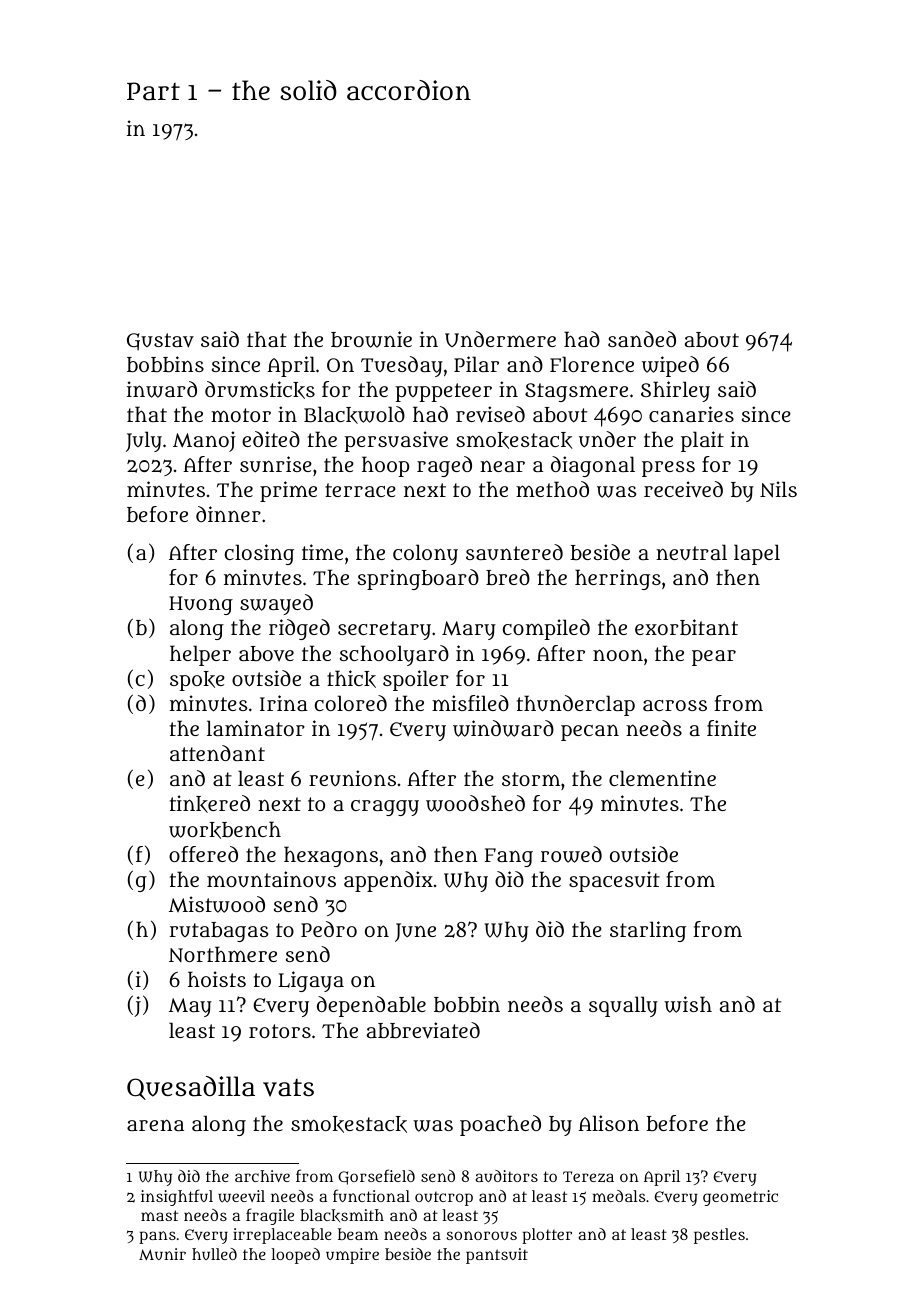 This screenshot has width=924, height=1314. What do you see at coordinates (296, 1256) in the screenshot?
I see `looped` at bounding box center [296, 1256].
